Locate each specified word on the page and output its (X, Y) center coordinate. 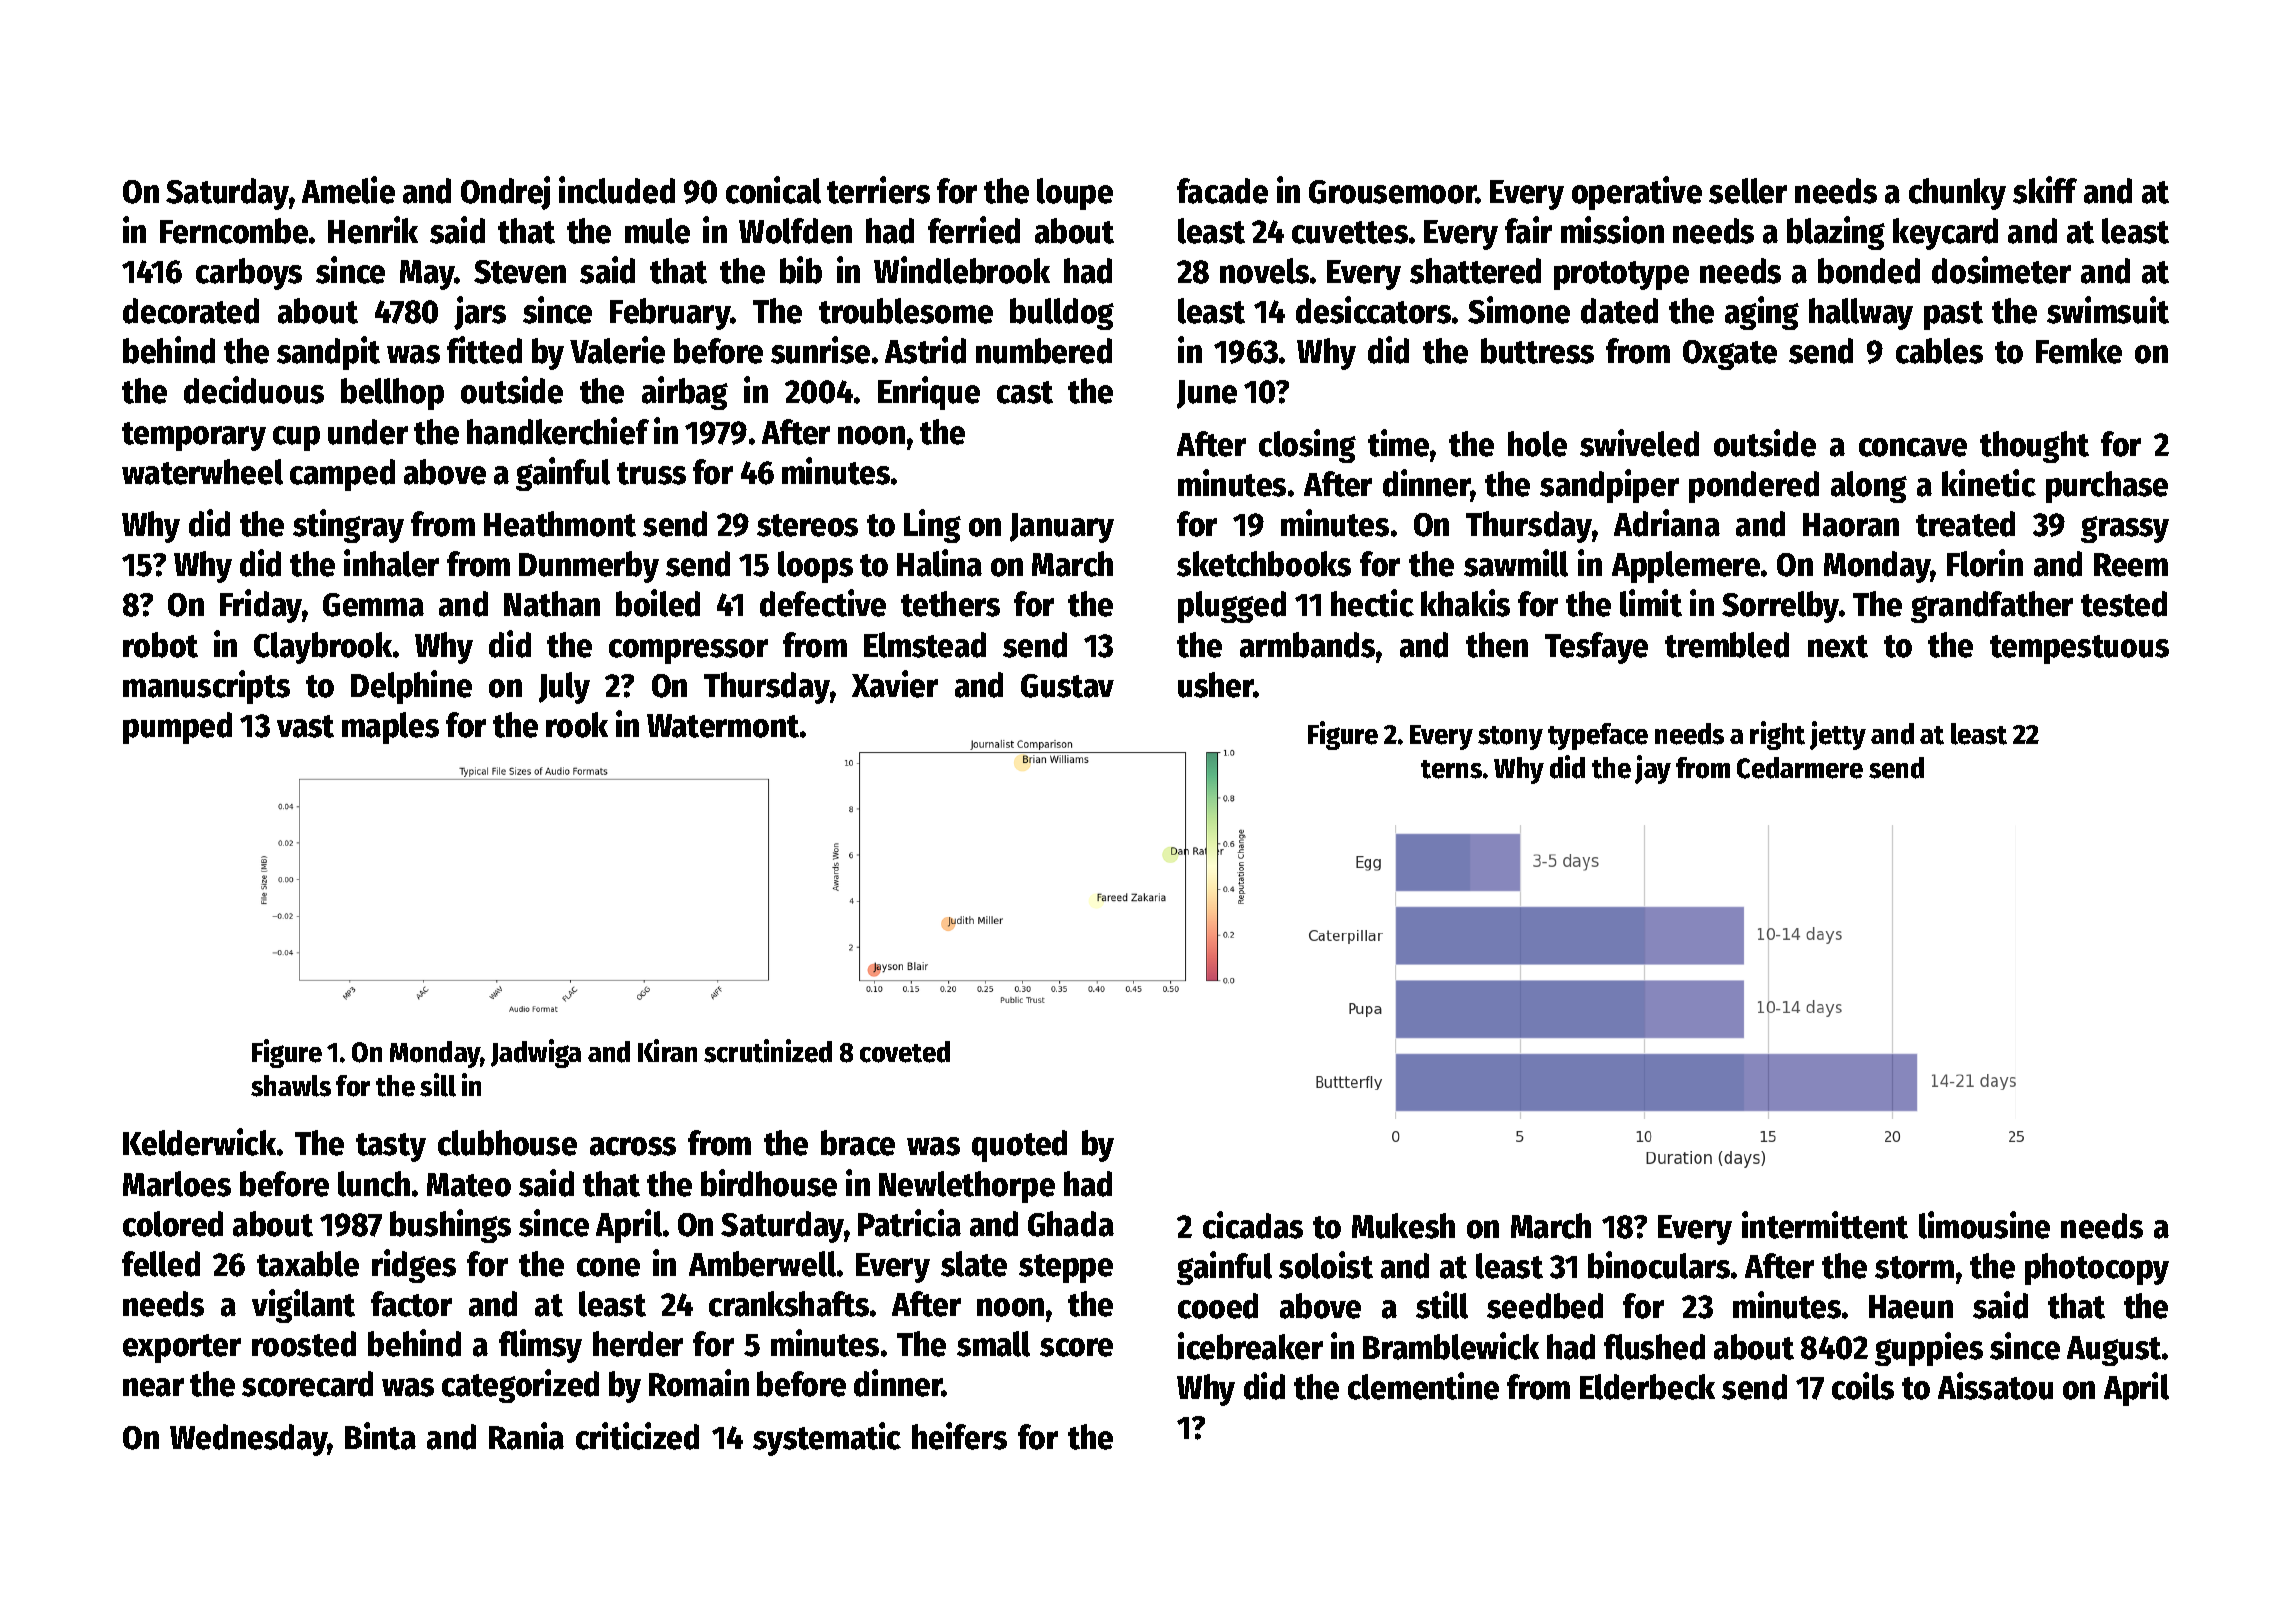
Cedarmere (1800, 768)
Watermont (723, 726)
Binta (380, 1436)
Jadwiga (536, 1053)
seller (1748, 191)
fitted (484, 350)
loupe (1075, 194)
